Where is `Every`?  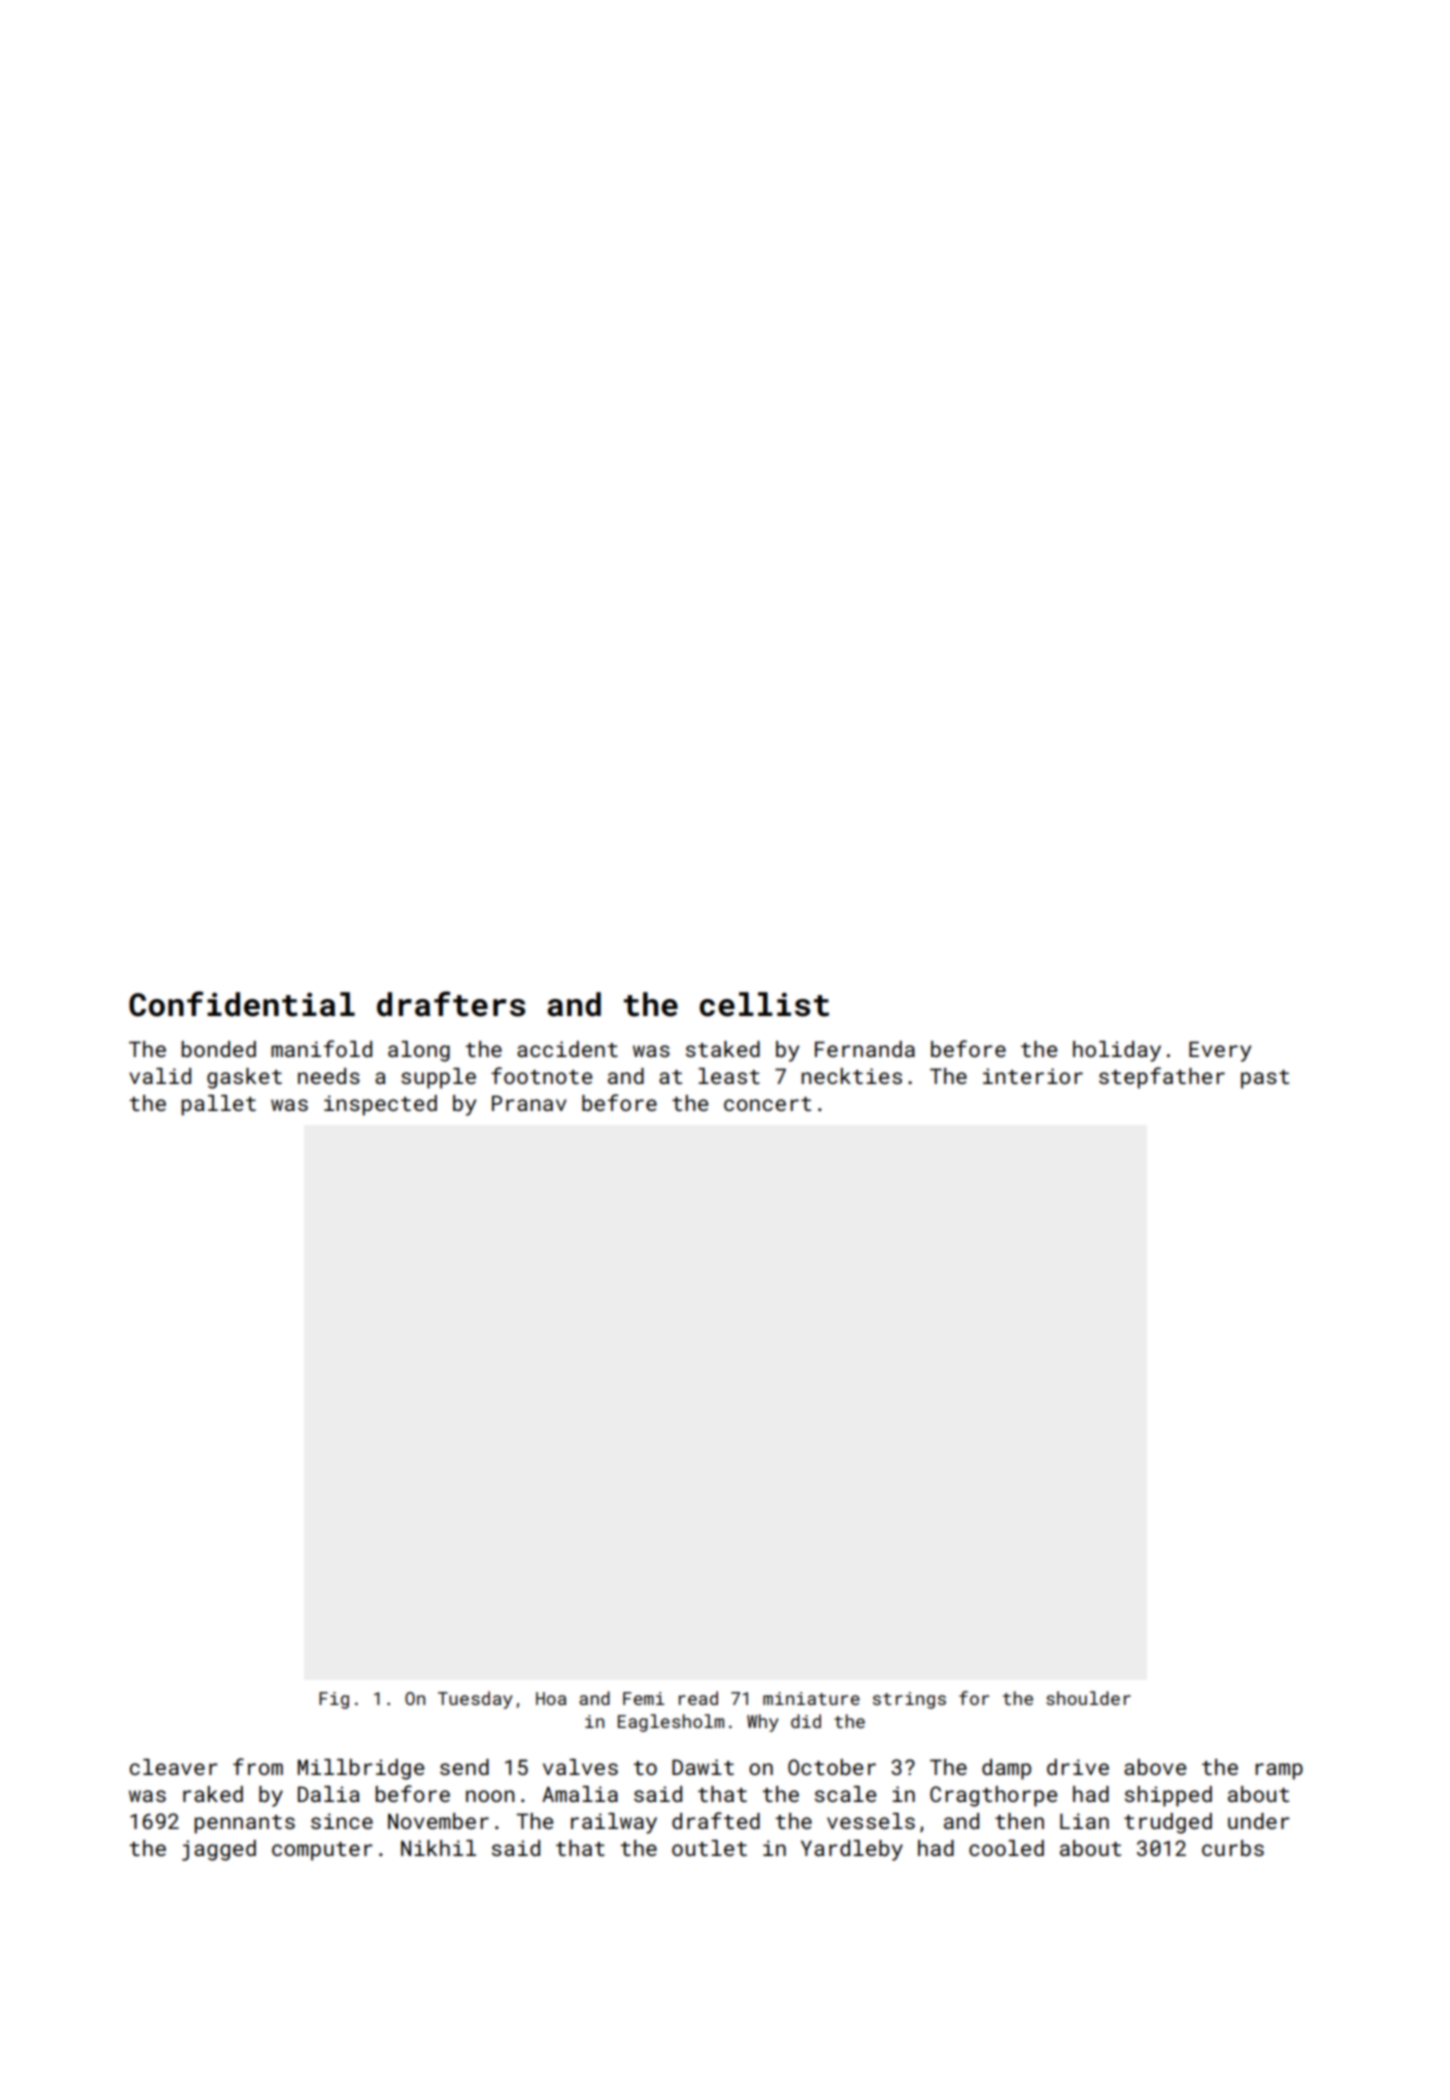
Every is located at coordinates (1220, 1051).
